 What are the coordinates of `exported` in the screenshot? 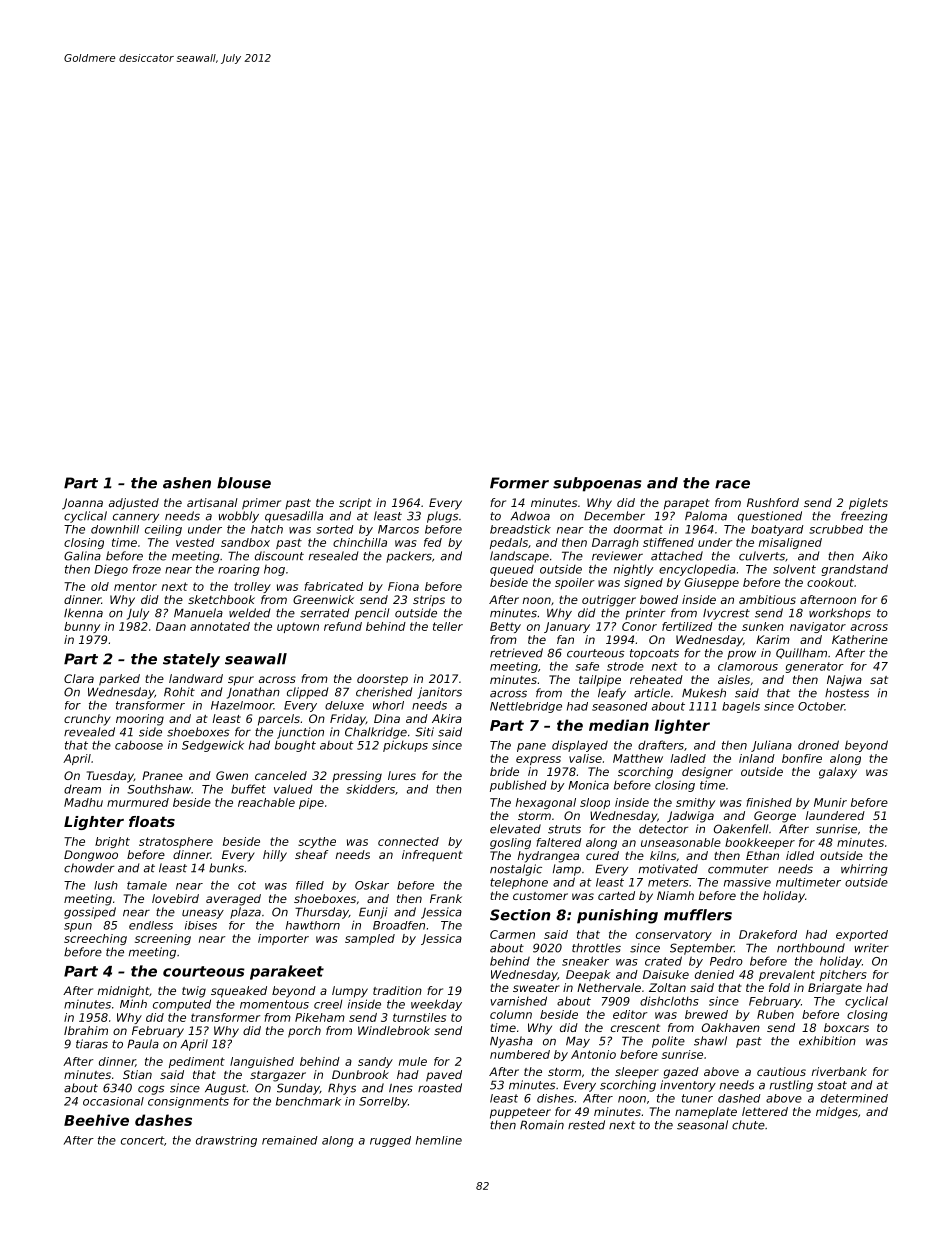 It's located at (862, 935).
